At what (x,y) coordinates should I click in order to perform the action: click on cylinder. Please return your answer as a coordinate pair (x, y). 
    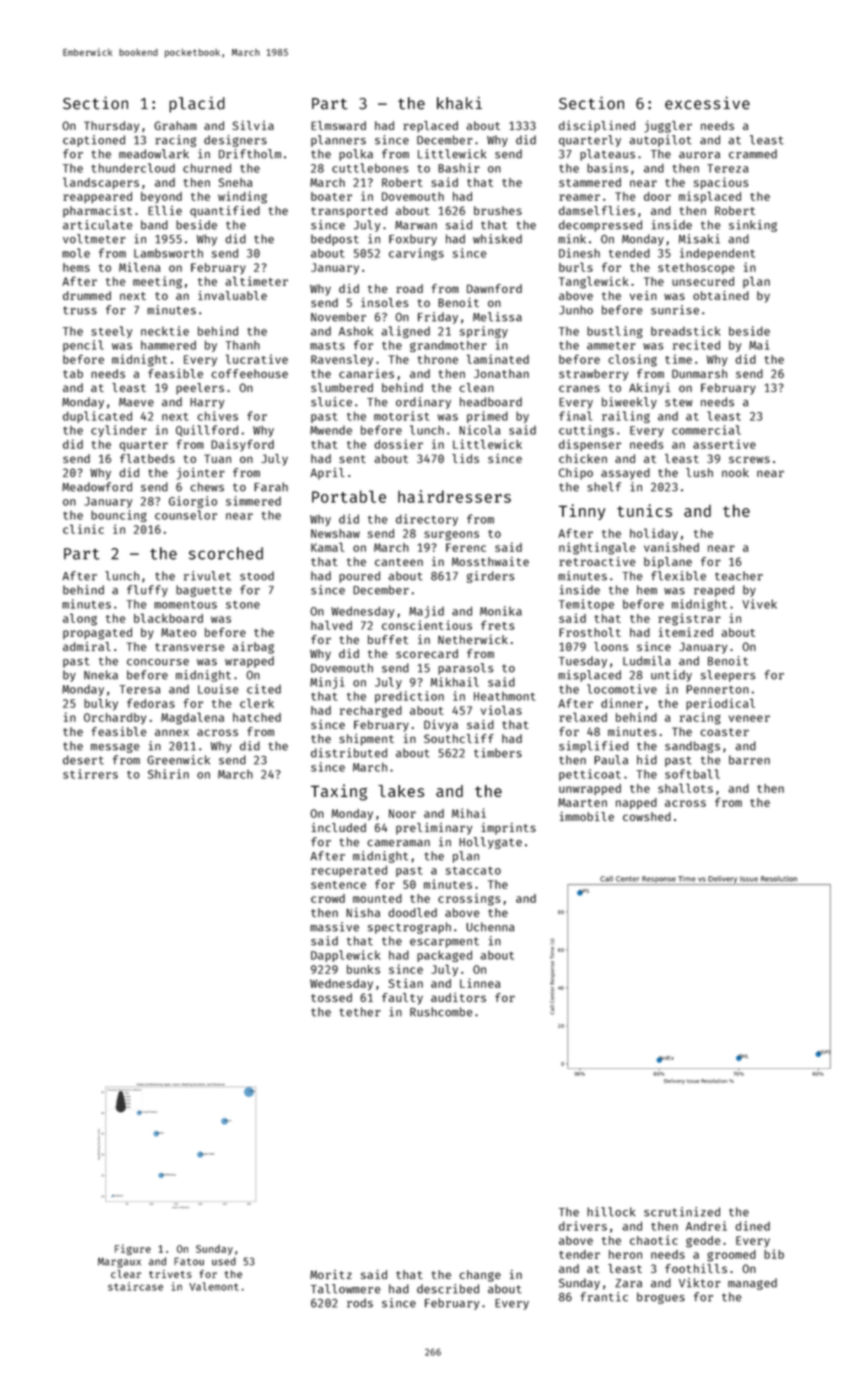
    Looking at the image, I should click on (119, 431).
